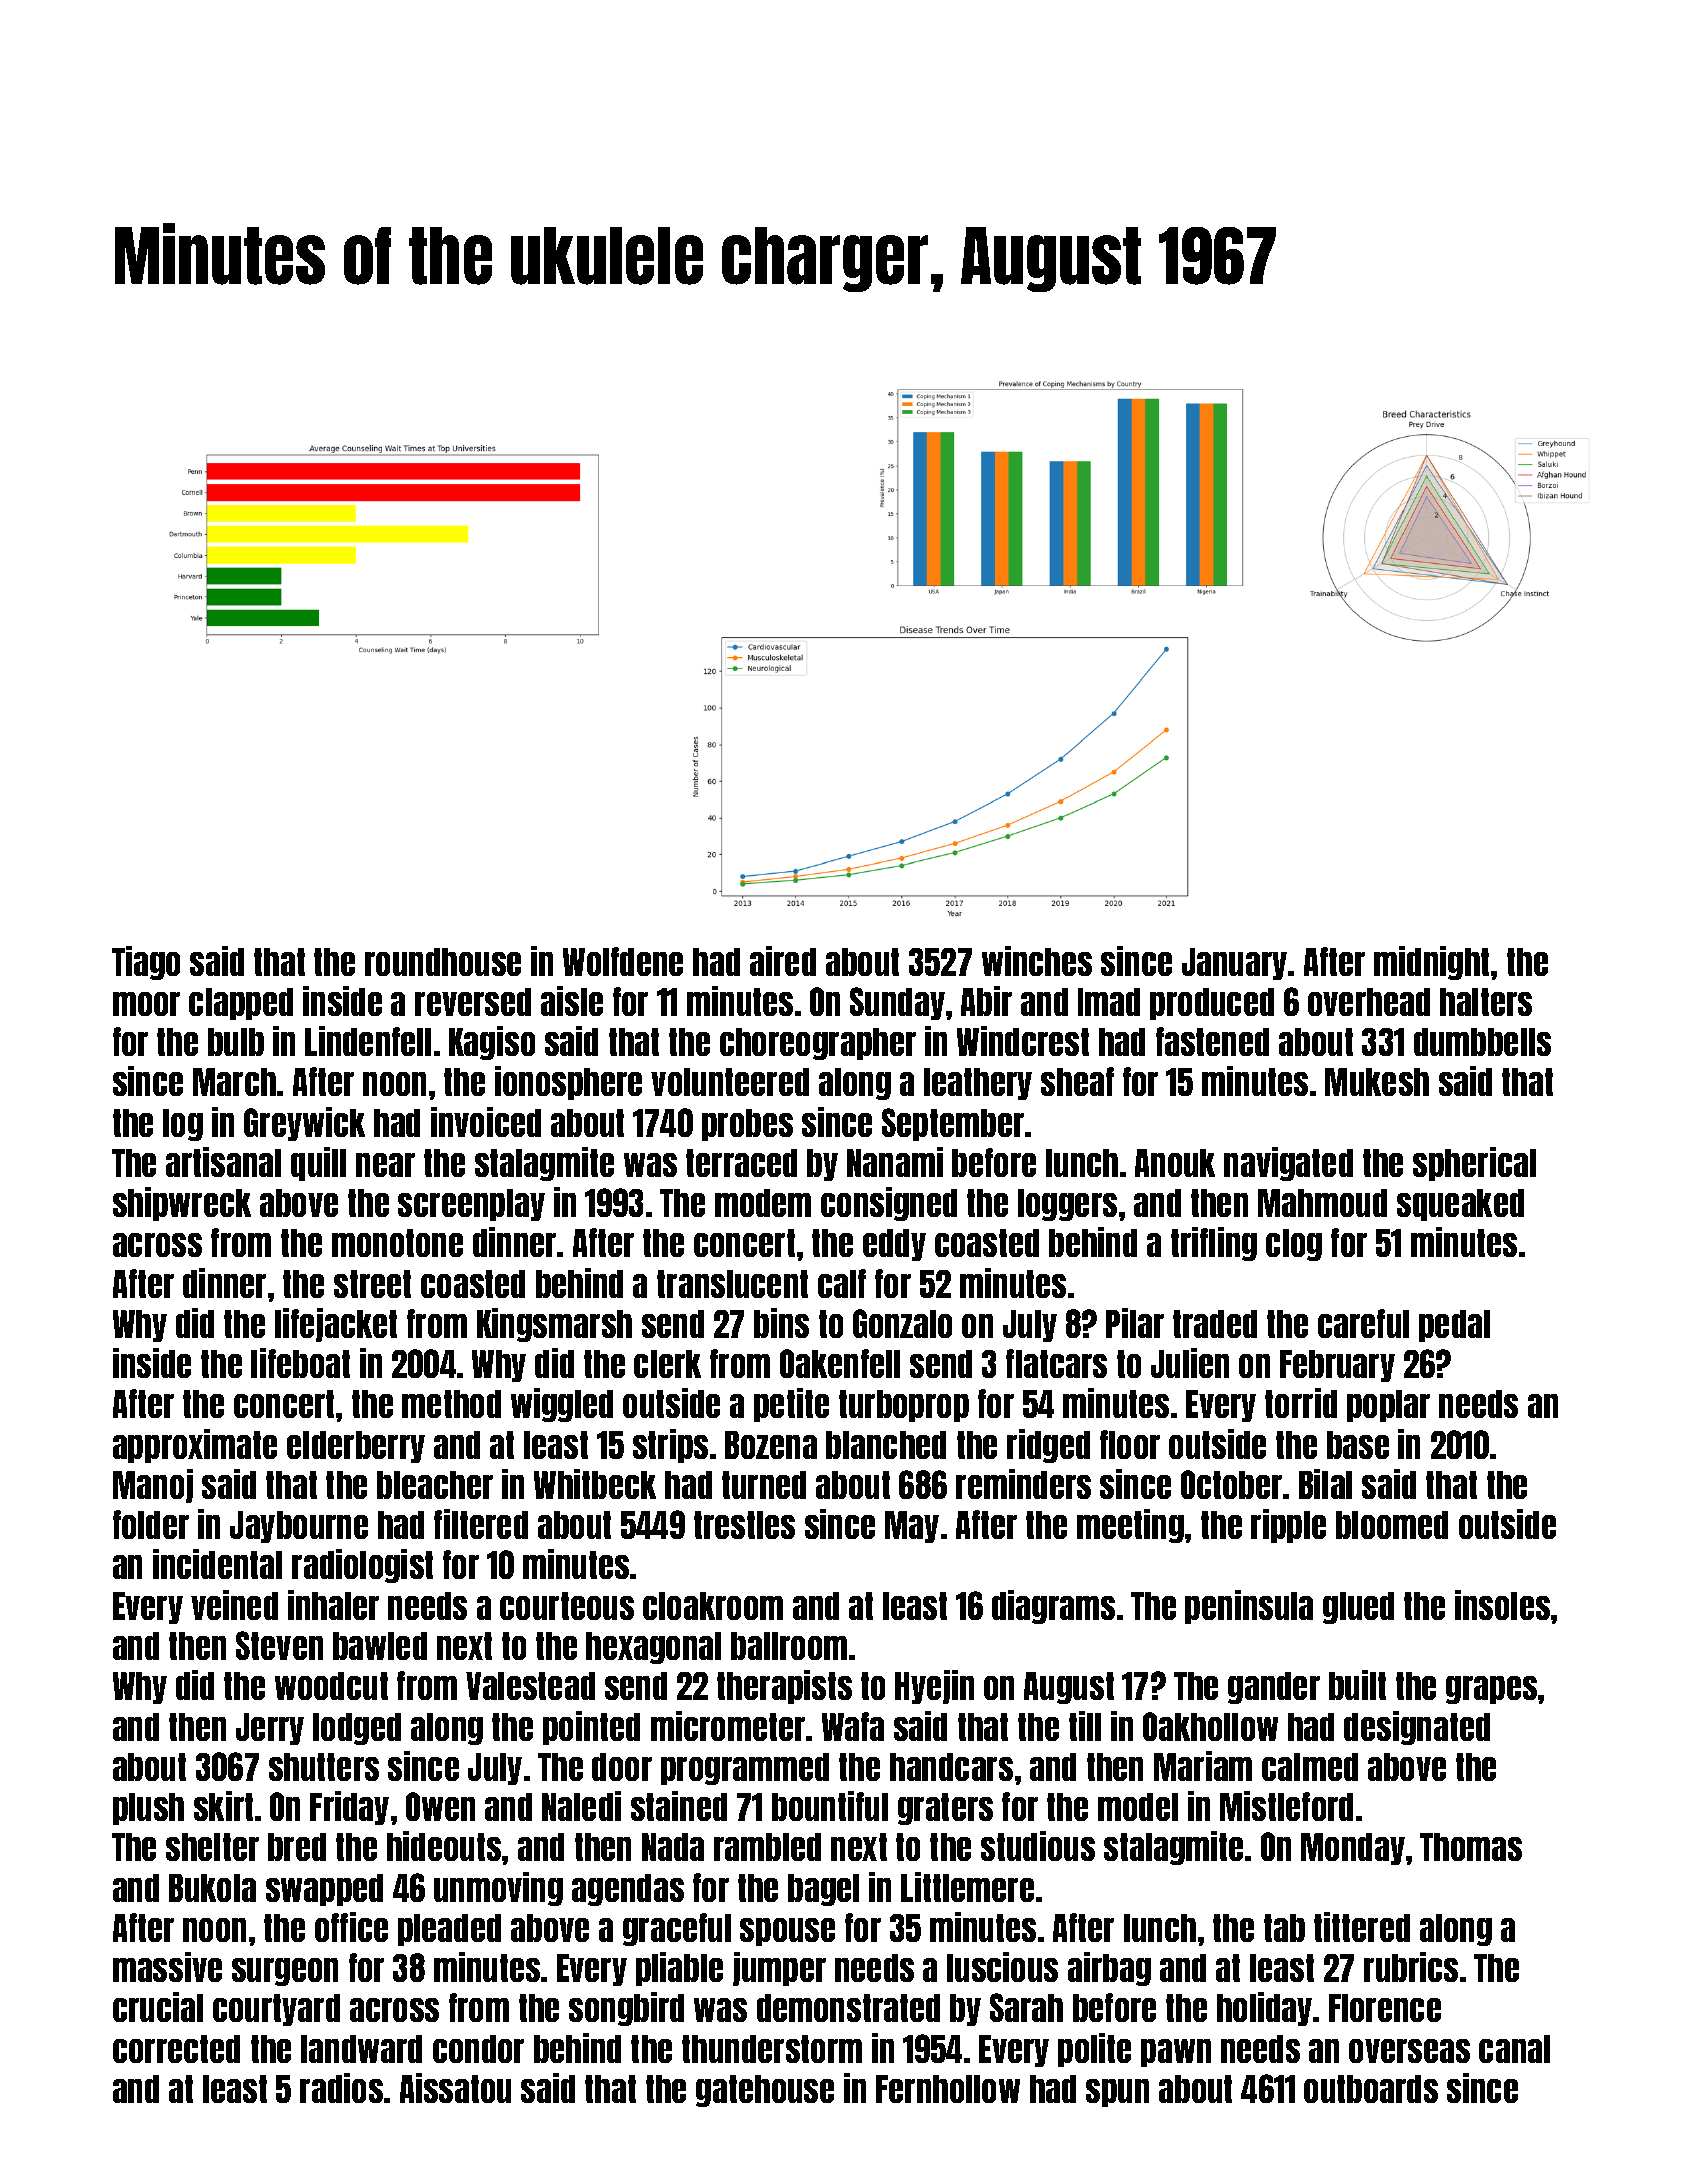 This screenshot has height=2178, width=1683. Describe the element at coordinates (270, 1729) in the screenshot. I see `Jerry` at that location.
